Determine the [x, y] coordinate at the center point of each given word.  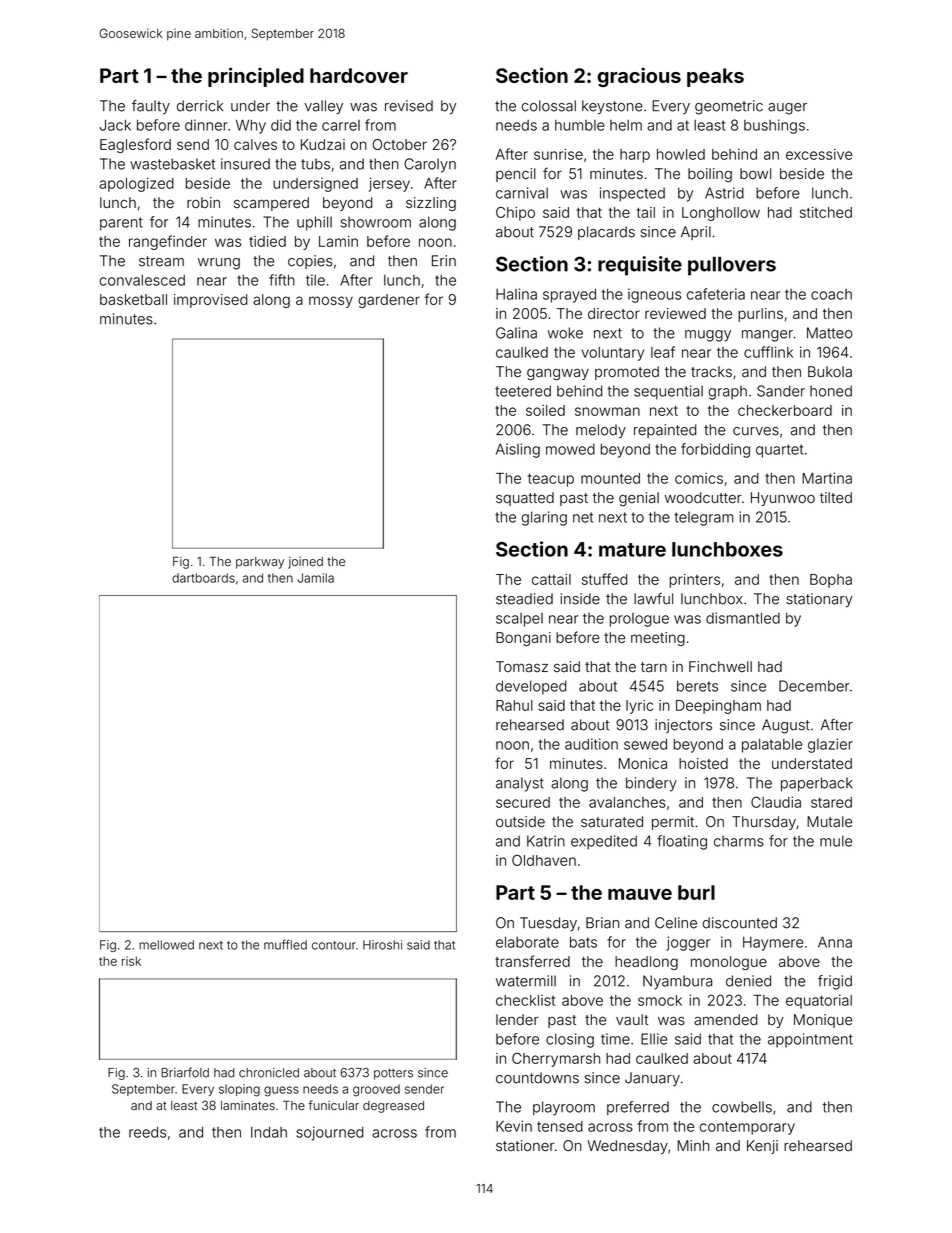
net [583, 517]
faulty [151, 107]
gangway [558, 374]
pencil [516, 175]
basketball [133, 299]
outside [520, 822]
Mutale [829, 822]
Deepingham [718, 707]
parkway [260, 563]
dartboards [203, 578]
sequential [668, 392]
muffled [285, 945]
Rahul [514, 705]
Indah [269, 1132]
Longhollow [721, 214]
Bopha [831, 581]
